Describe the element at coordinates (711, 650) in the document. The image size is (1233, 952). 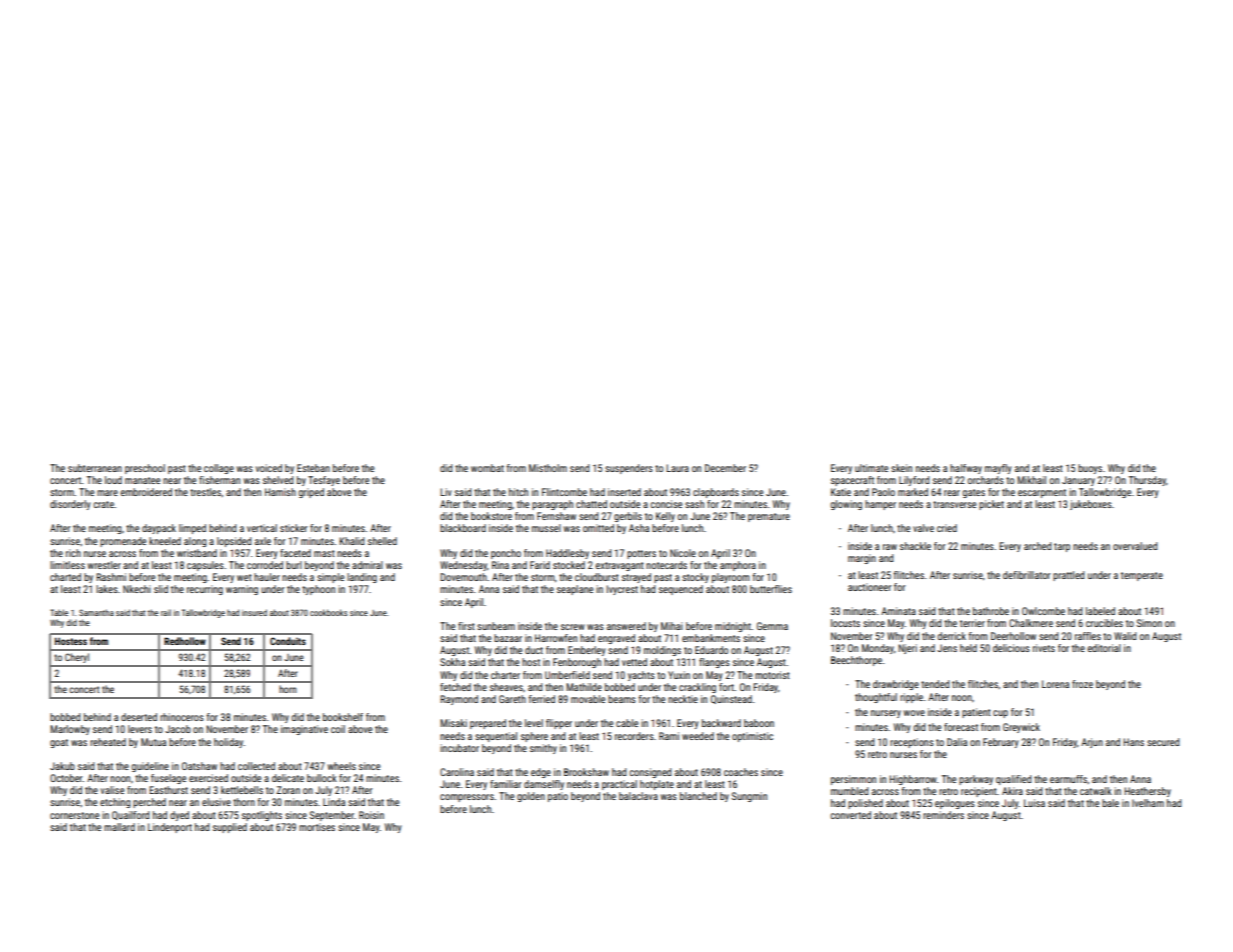
I see `Eduardo` at that location.
